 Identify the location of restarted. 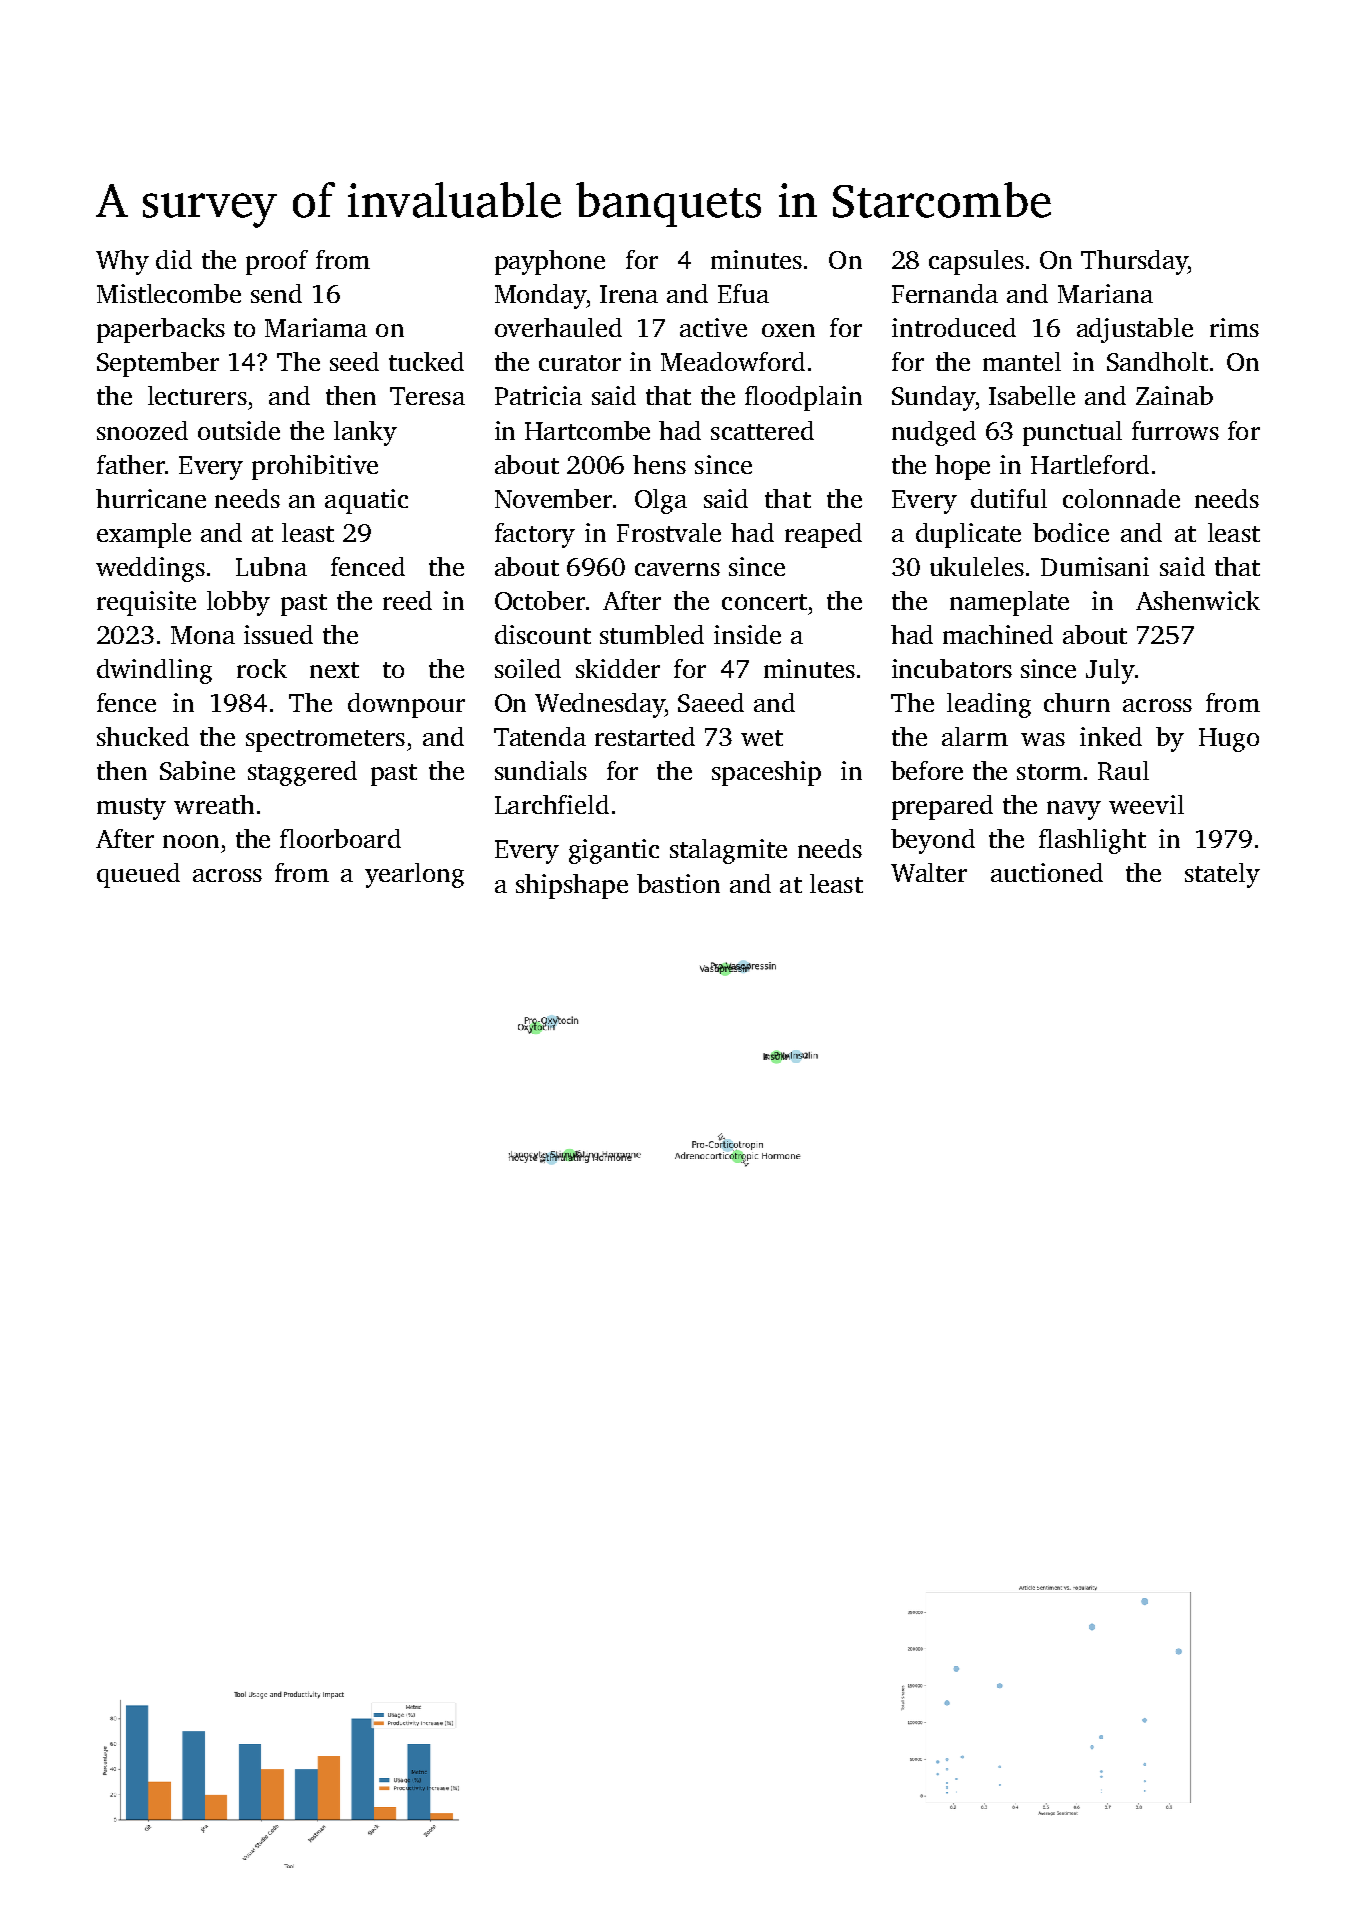
(645, 736).
